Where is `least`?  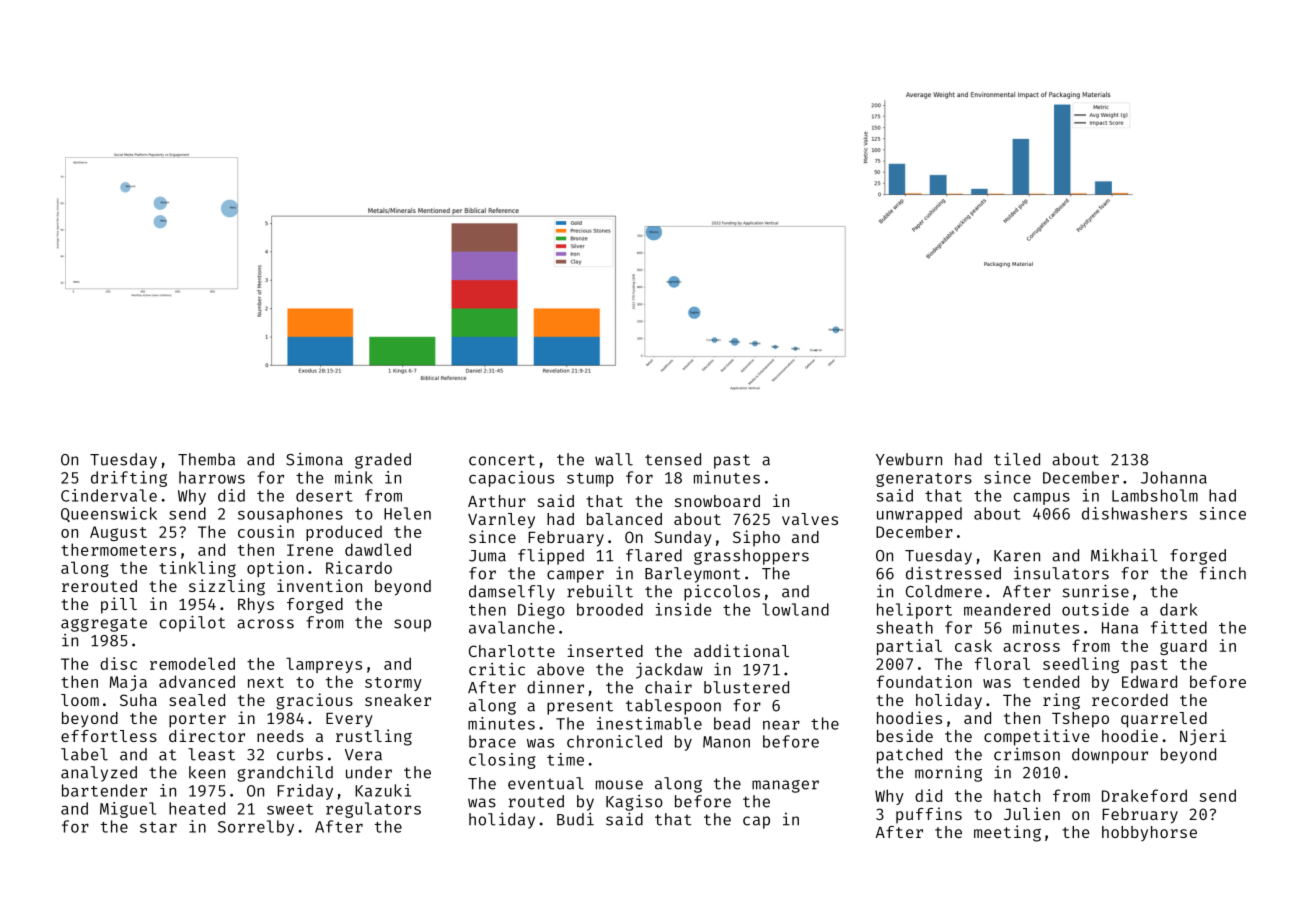 least is located at coordinates (211, 754).
